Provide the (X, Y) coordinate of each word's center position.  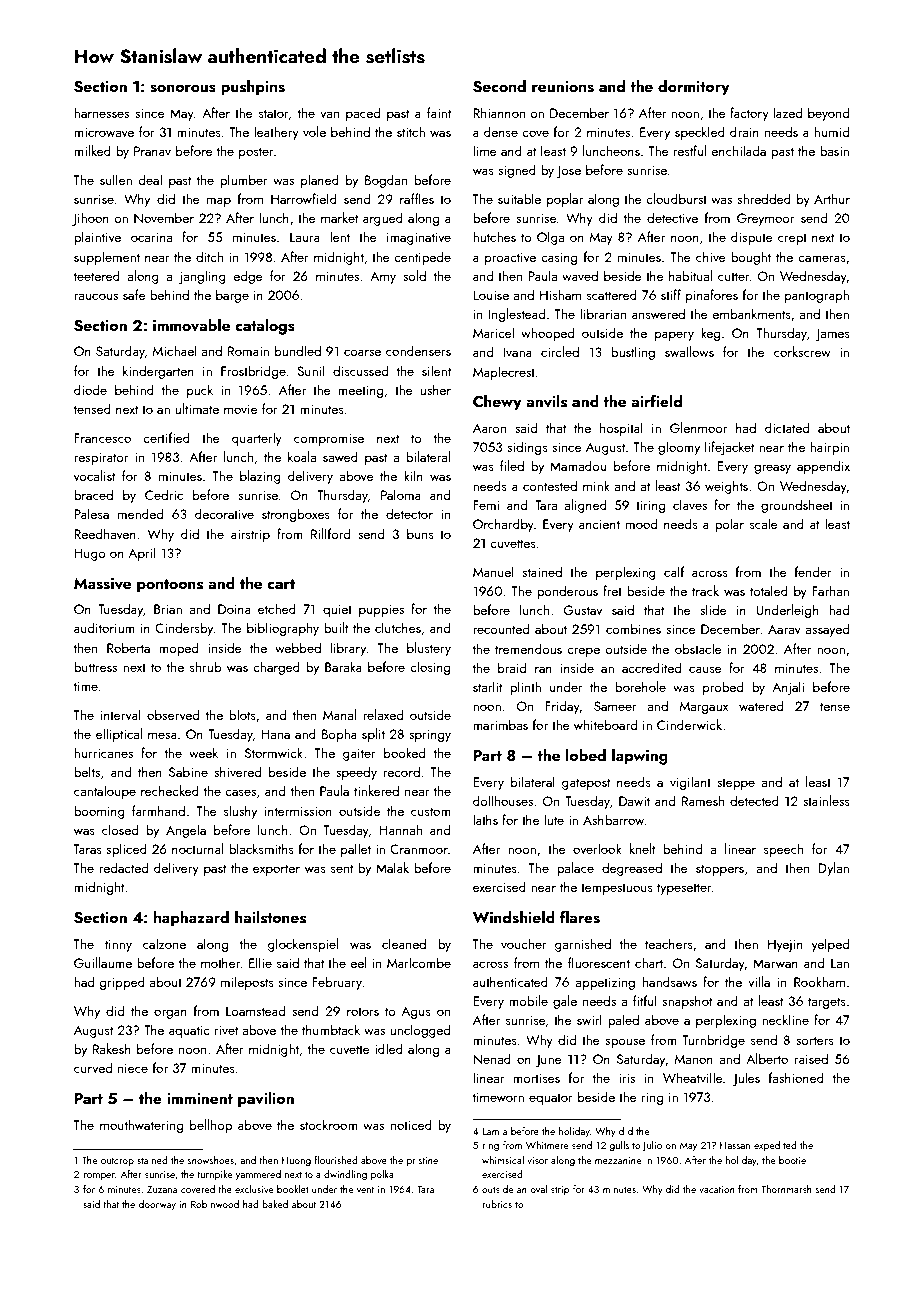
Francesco (102, 438)
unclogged (420, 1031)
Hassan (735, 1145)
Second (499, 86)
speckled (700, 133)
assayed (827, 630)
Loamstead (255, 1010)
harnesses (101, 112)
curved (93, 1067)
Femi (486, 505)
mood (641, 523)
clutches (398, 627)
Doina (234, 609)
